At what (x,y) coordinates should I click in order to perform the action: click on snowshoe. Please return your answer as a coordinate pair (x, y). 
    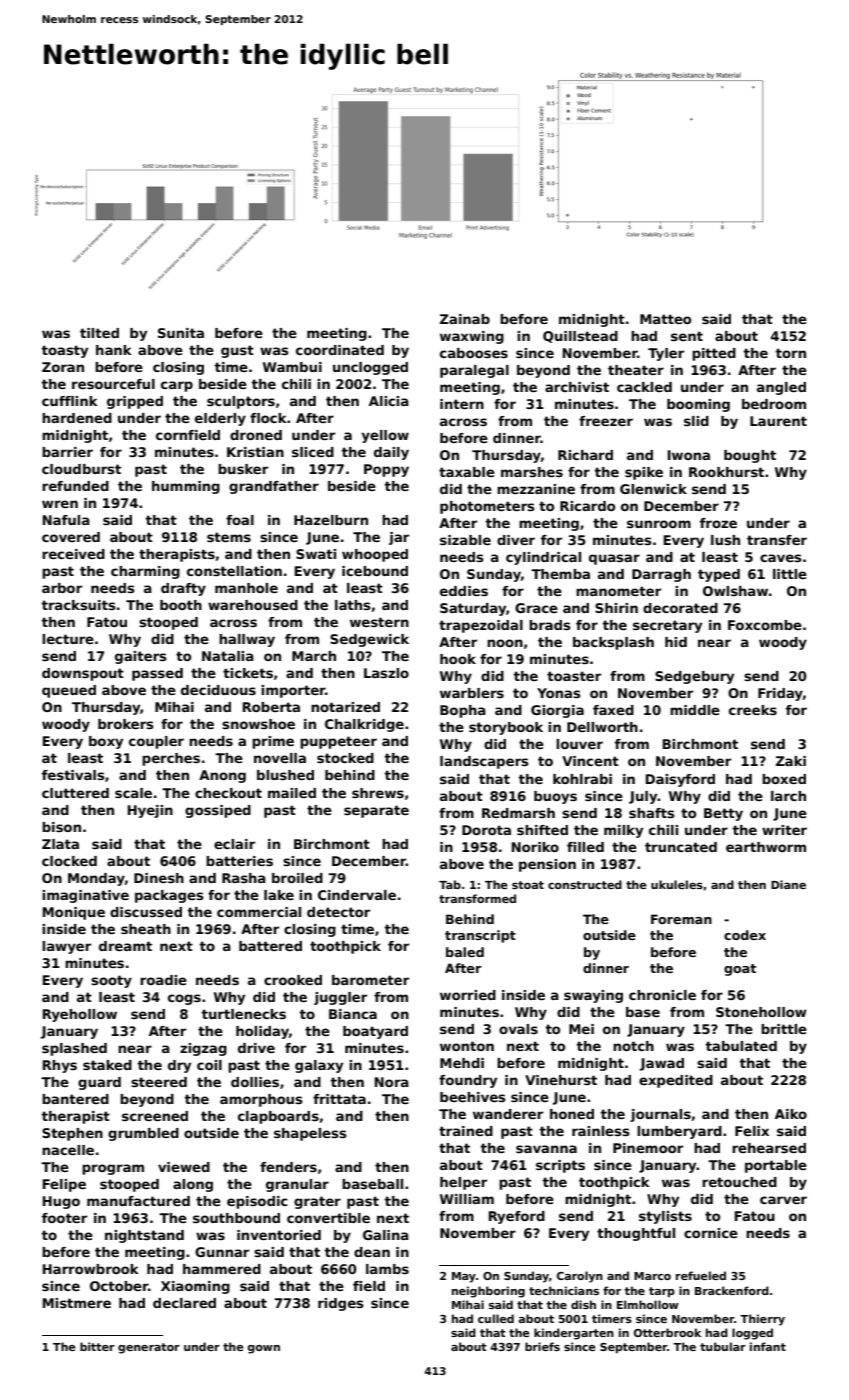
    Looking at the image, I should click on (258, 724).
